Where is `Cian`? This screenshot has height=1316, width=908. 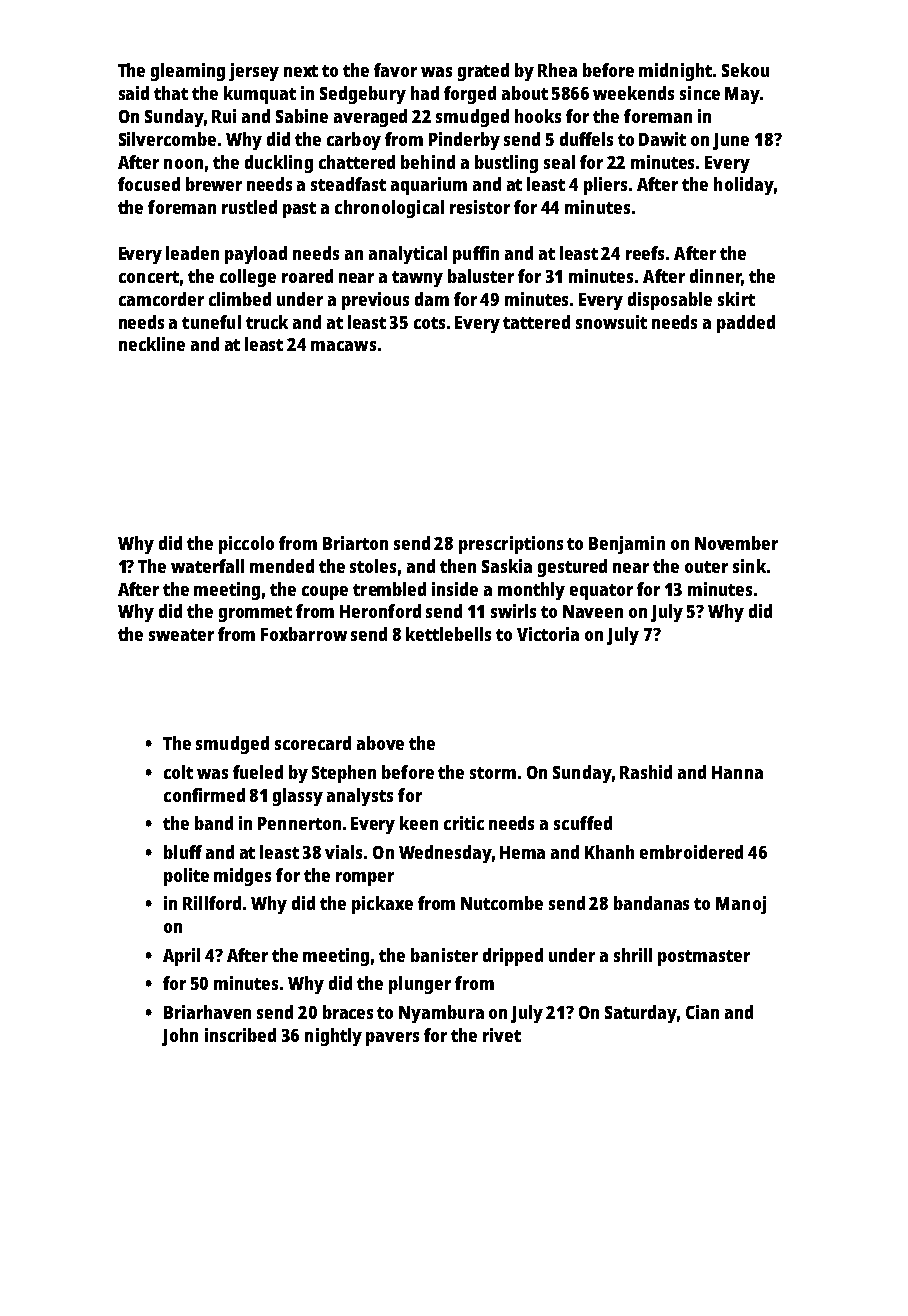 Cian is located at coordinates (702, 1012).
